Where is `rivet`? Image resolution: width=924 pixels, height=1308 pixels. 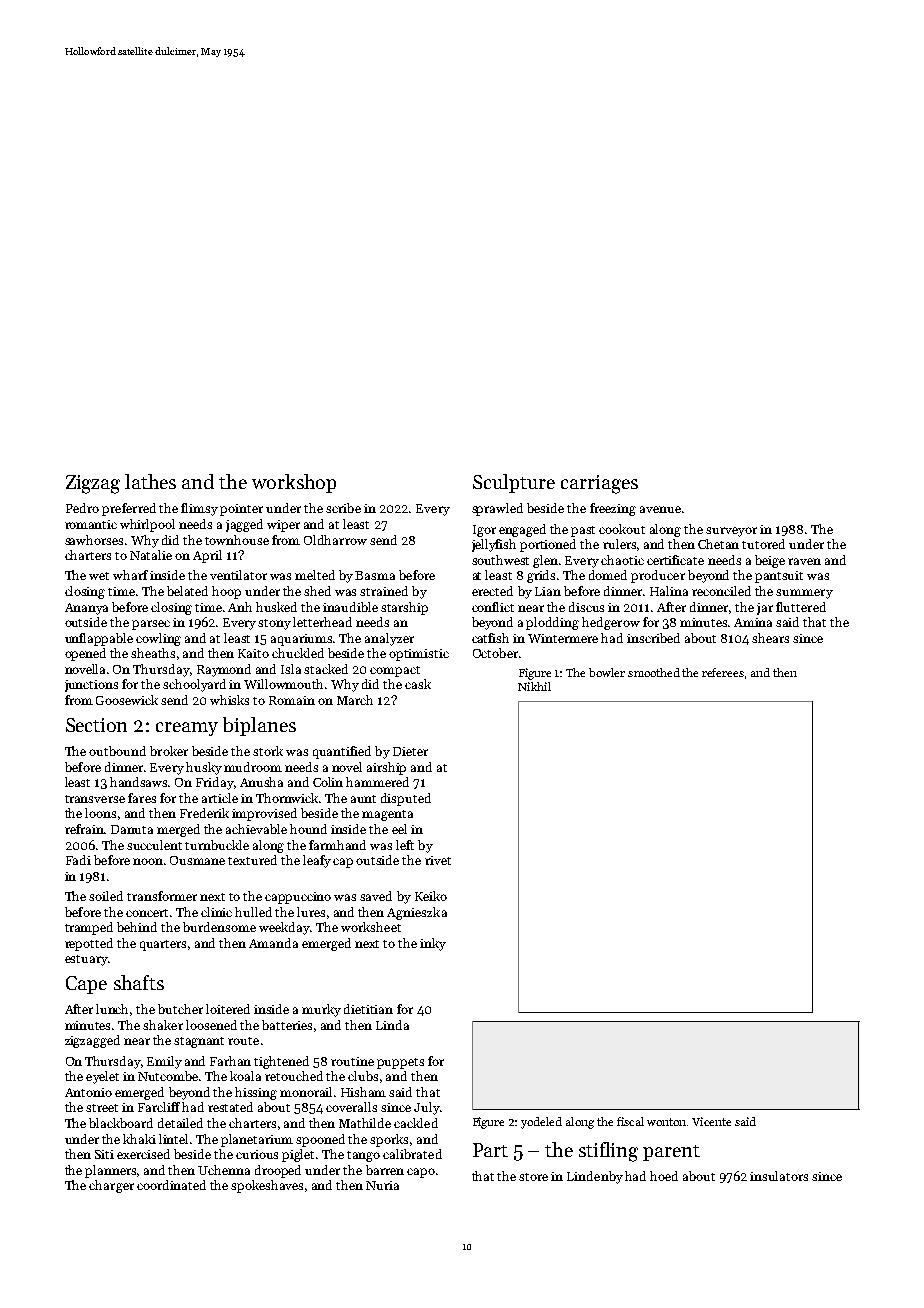 rivet is located at coordinates (438, 860).
